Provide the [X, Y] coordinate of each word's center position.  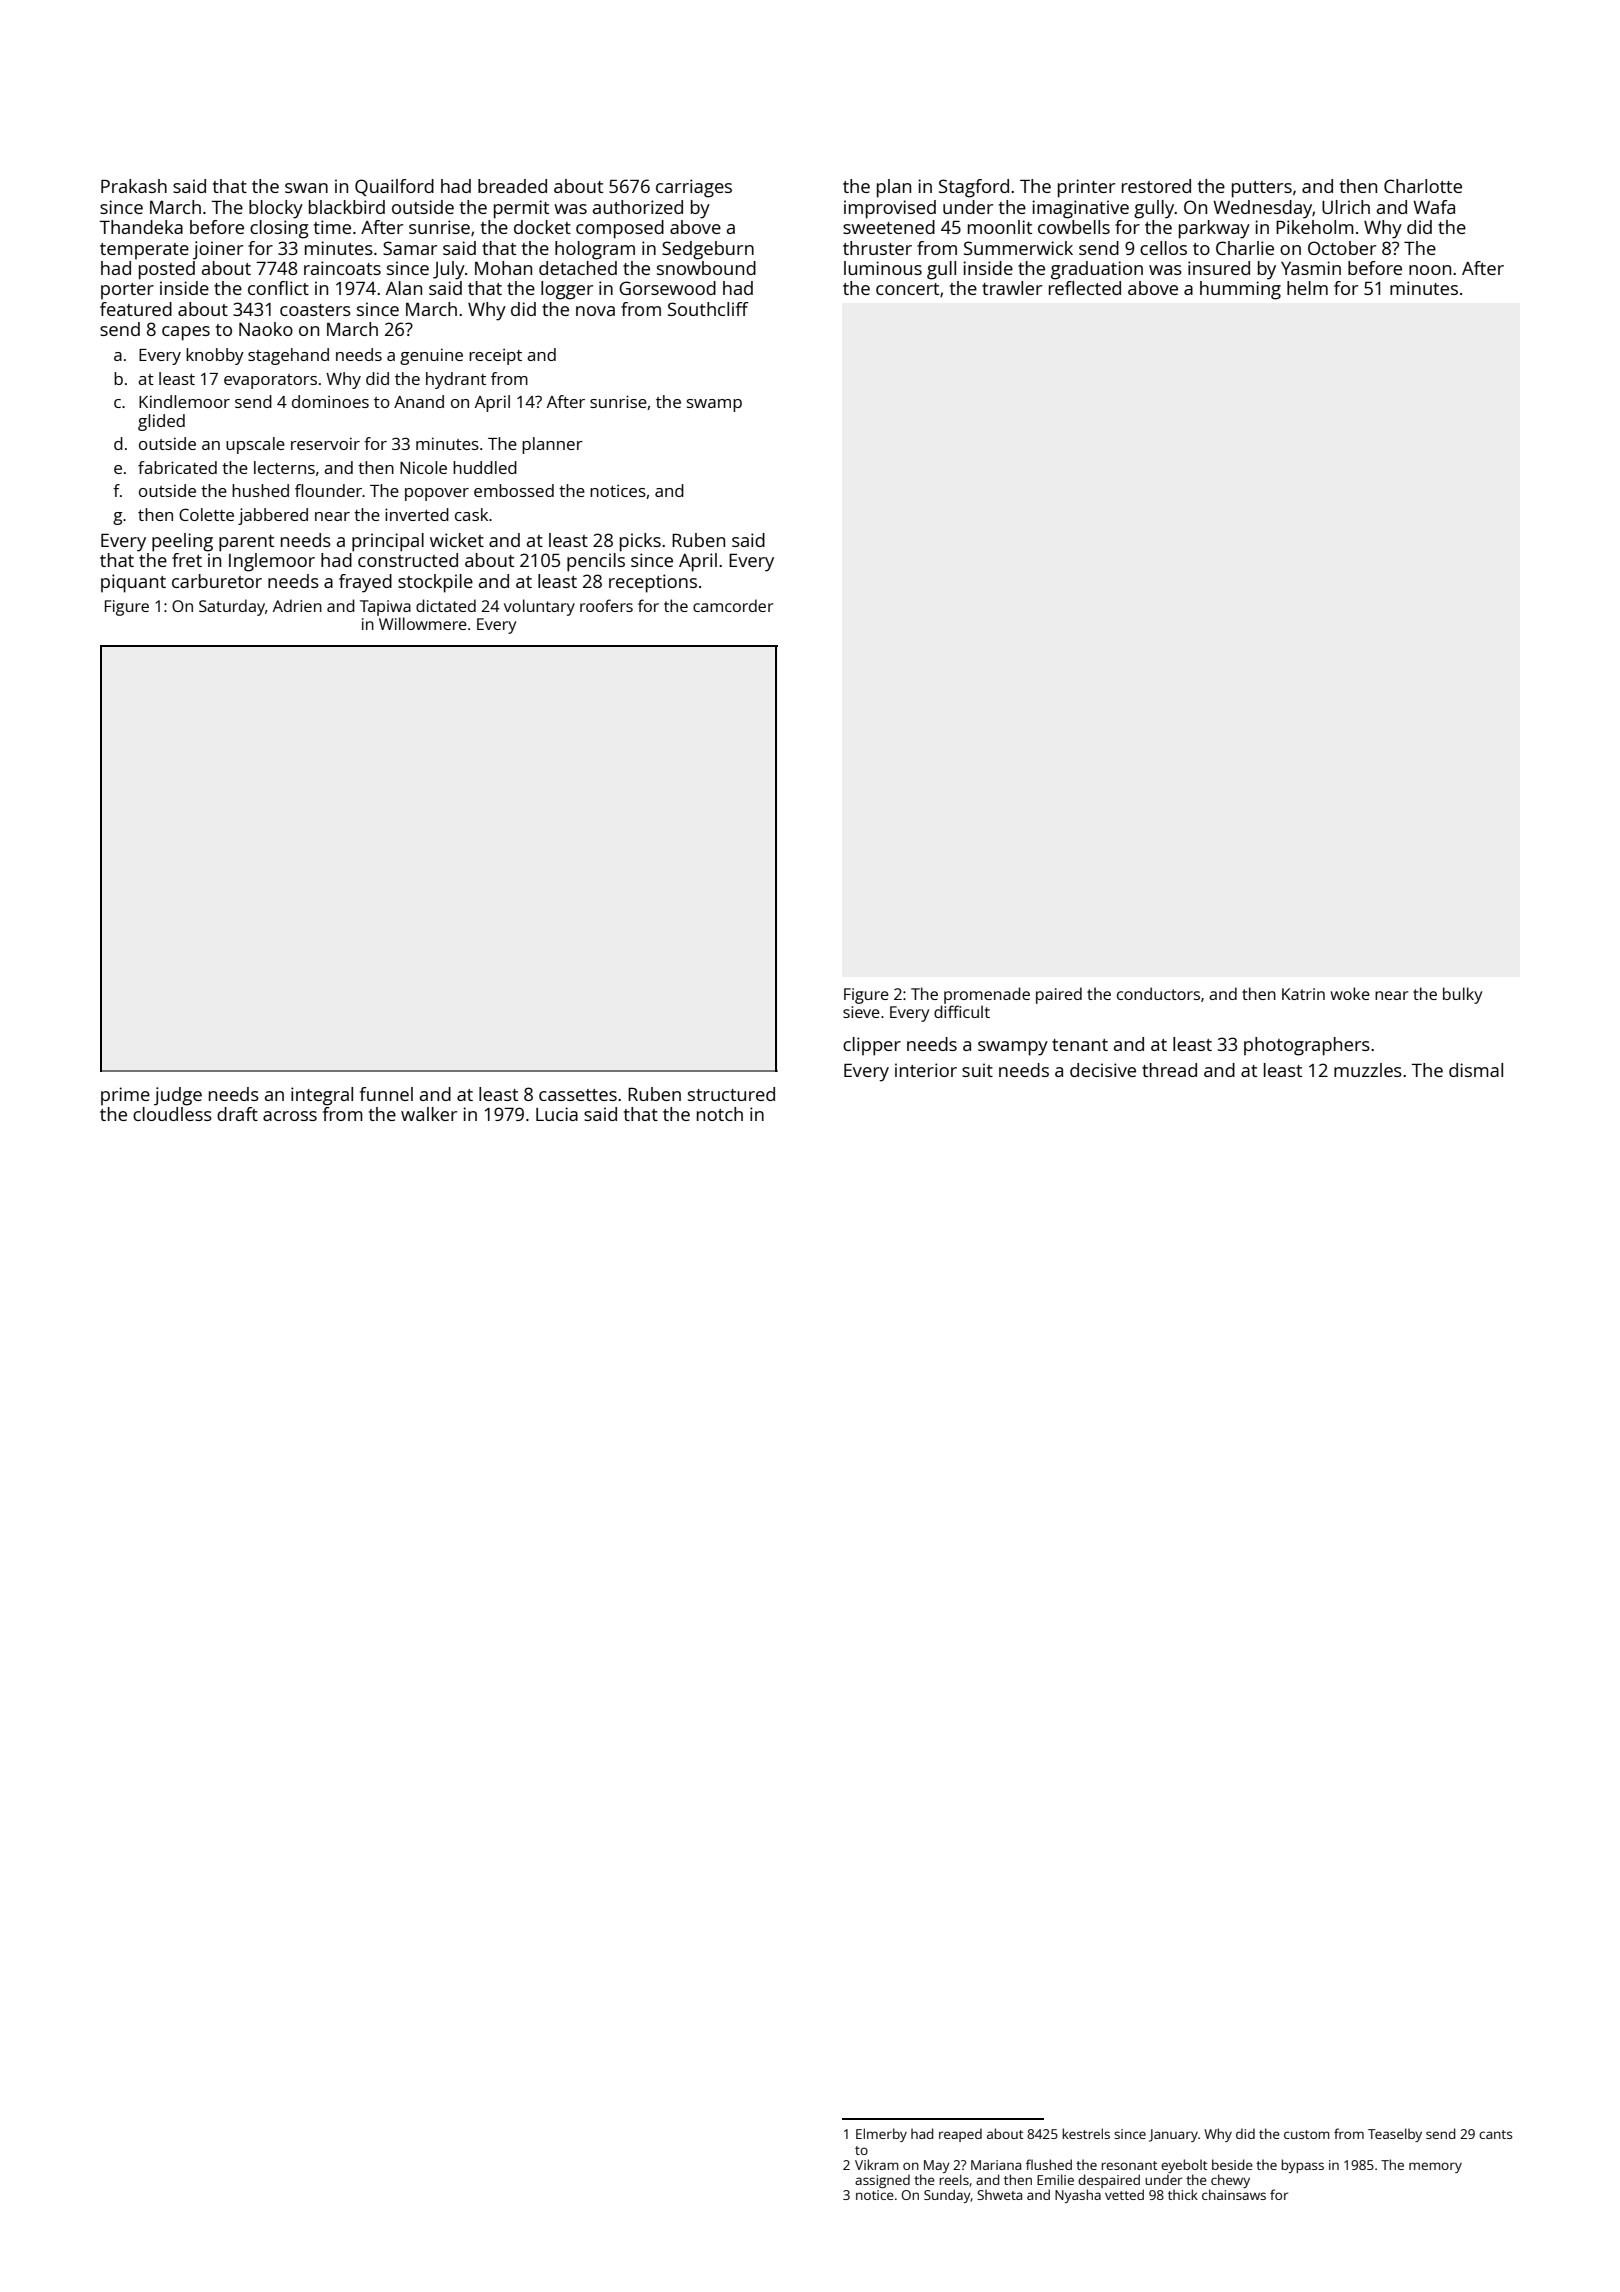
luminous [883, 268]
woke [1350, 993]
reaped [960, 2135]
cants [1495, 2134]
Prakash [134, 186]
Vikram [877, 2164]
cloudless [172, 1114]
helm [1307, 288]
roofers [606, 605]
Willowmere [423, 623]
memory [1435, 2167]
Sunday [947, 2196]
